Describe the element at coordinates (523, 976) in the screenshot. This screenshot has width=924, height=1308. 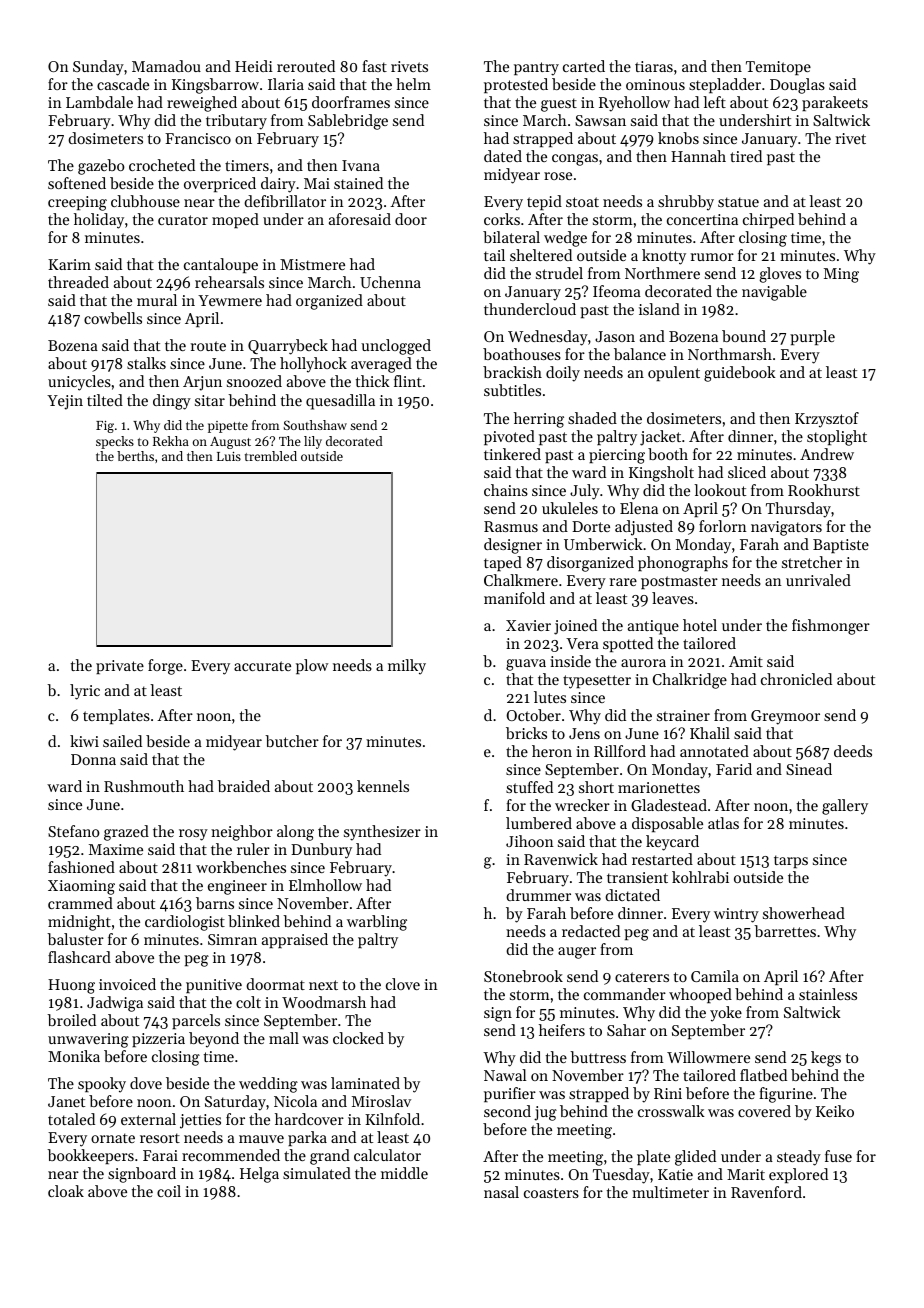
I see `Stonebrook` at that location.
